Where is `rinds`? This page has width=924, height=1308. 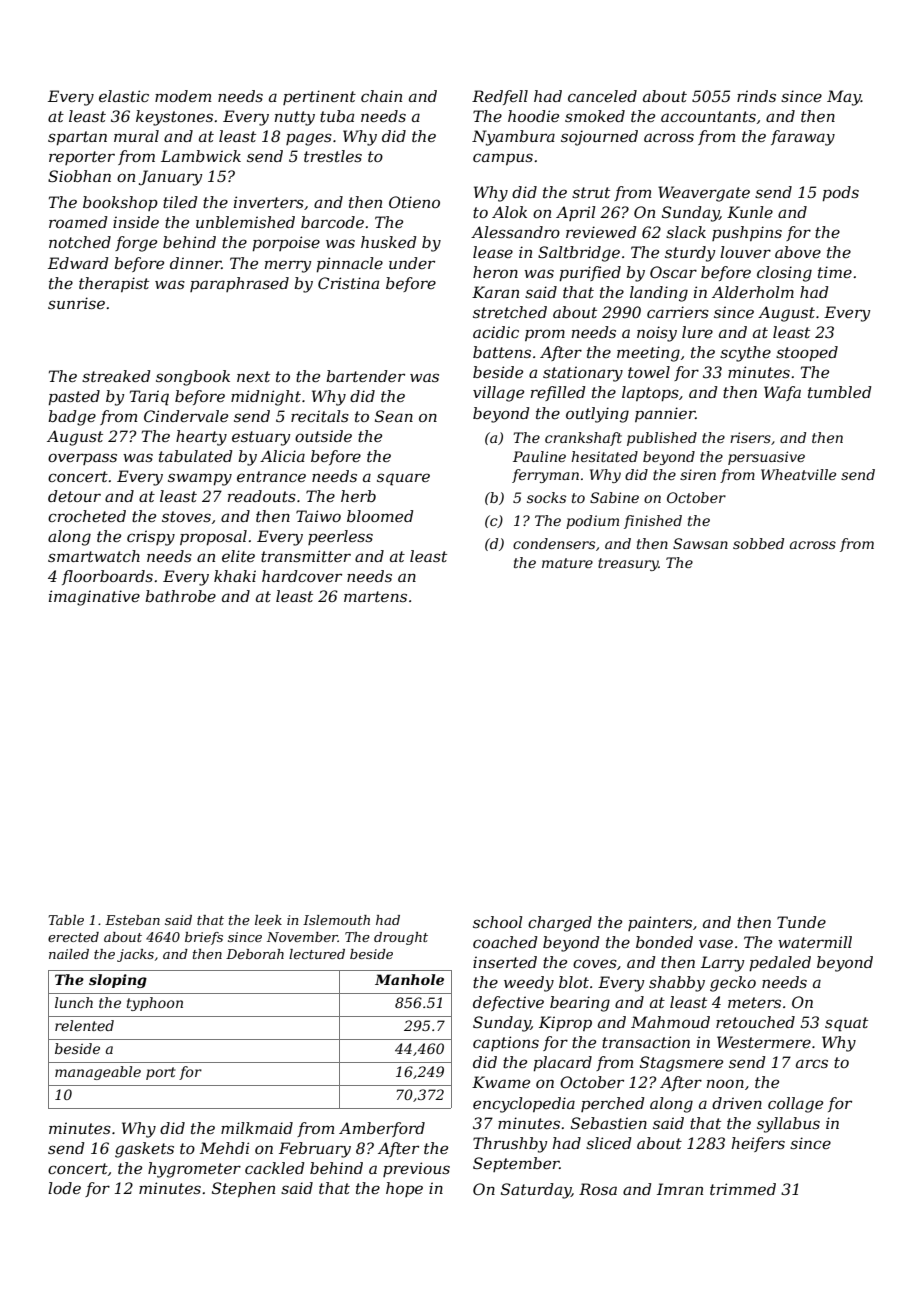 rinds is located at coordinates (756, 96).
